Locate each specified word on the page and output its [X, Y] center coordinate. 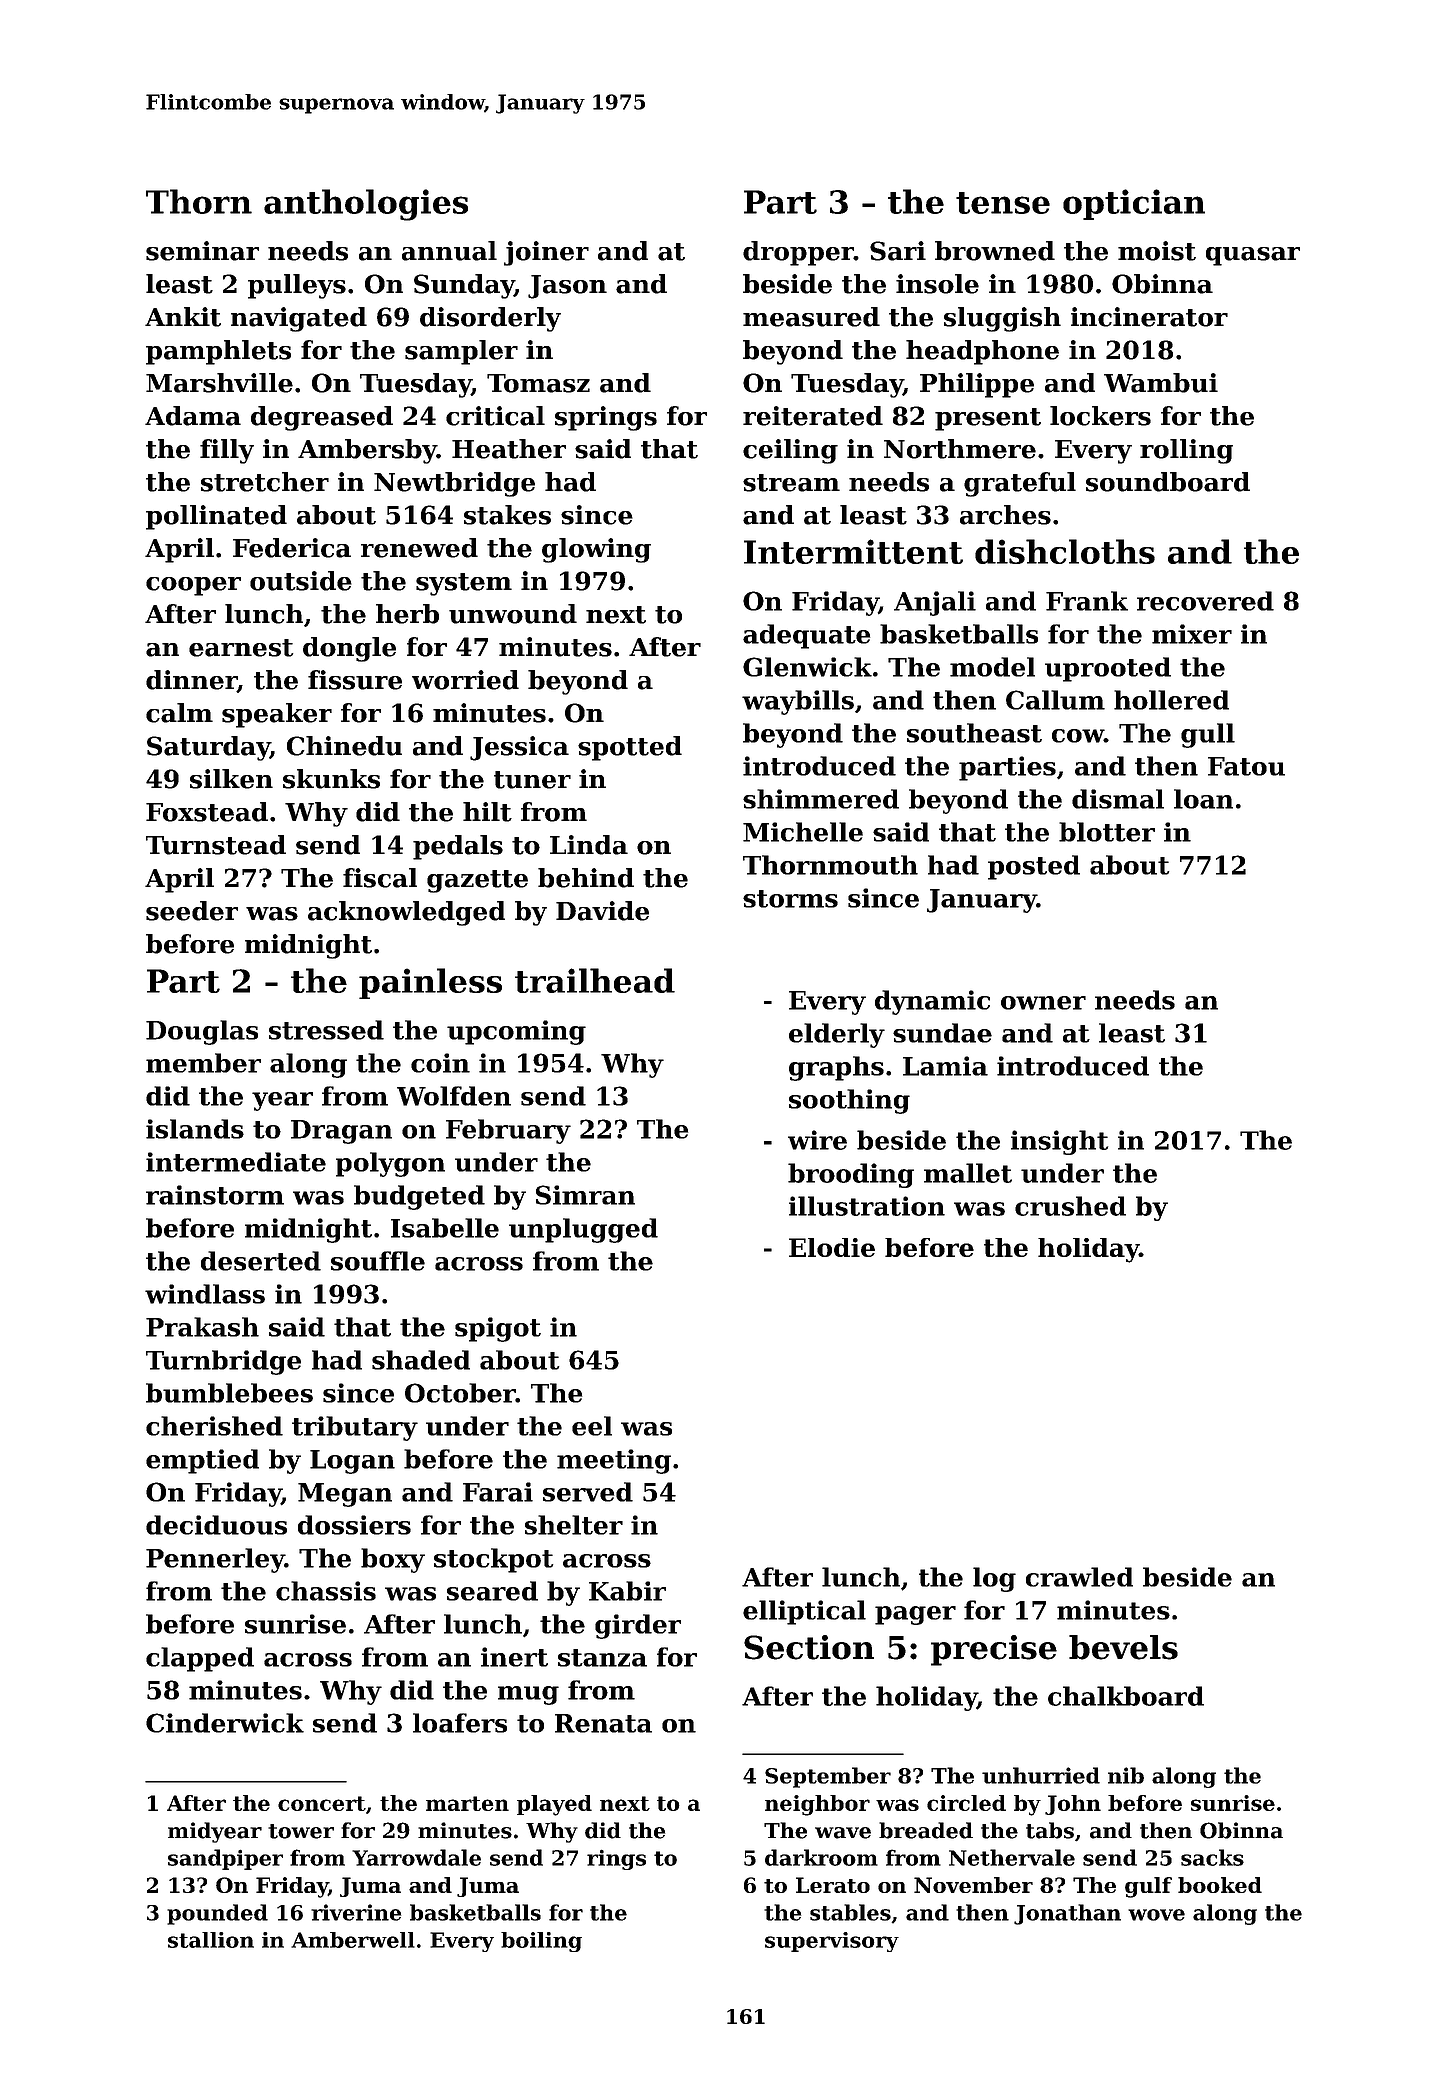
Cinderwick [225, 1723]
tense [1003, 203]
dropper [798, 253]
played [554, 1805]
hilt [487, 812]
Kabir [627, 1591]
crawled [1079, 1577]
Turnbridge [223, 1362]
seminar [202, 251]
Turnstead [216, 845]
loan [1203, 799]
